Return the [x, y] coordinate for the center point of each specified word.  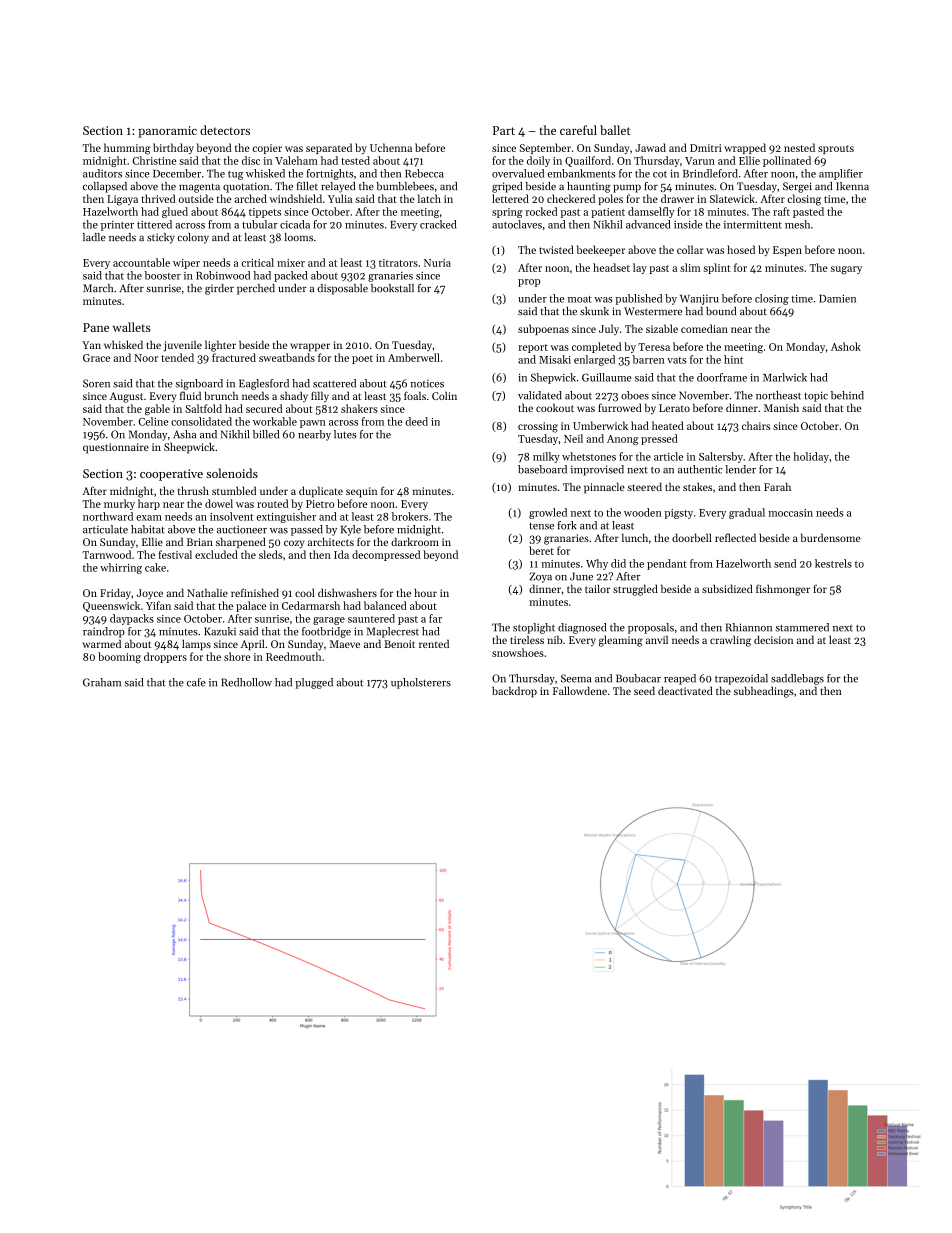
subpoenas [543, 329]
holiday [811, 457]
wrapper [310, 347]
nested [799, 147]
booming [119, 658]
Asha [184, 434]
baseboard [542, 469]
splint [717, 268]
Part [504, 130]
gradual [747, 513]
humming [127, 149]
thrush [193, 490]
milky [546, 457]
